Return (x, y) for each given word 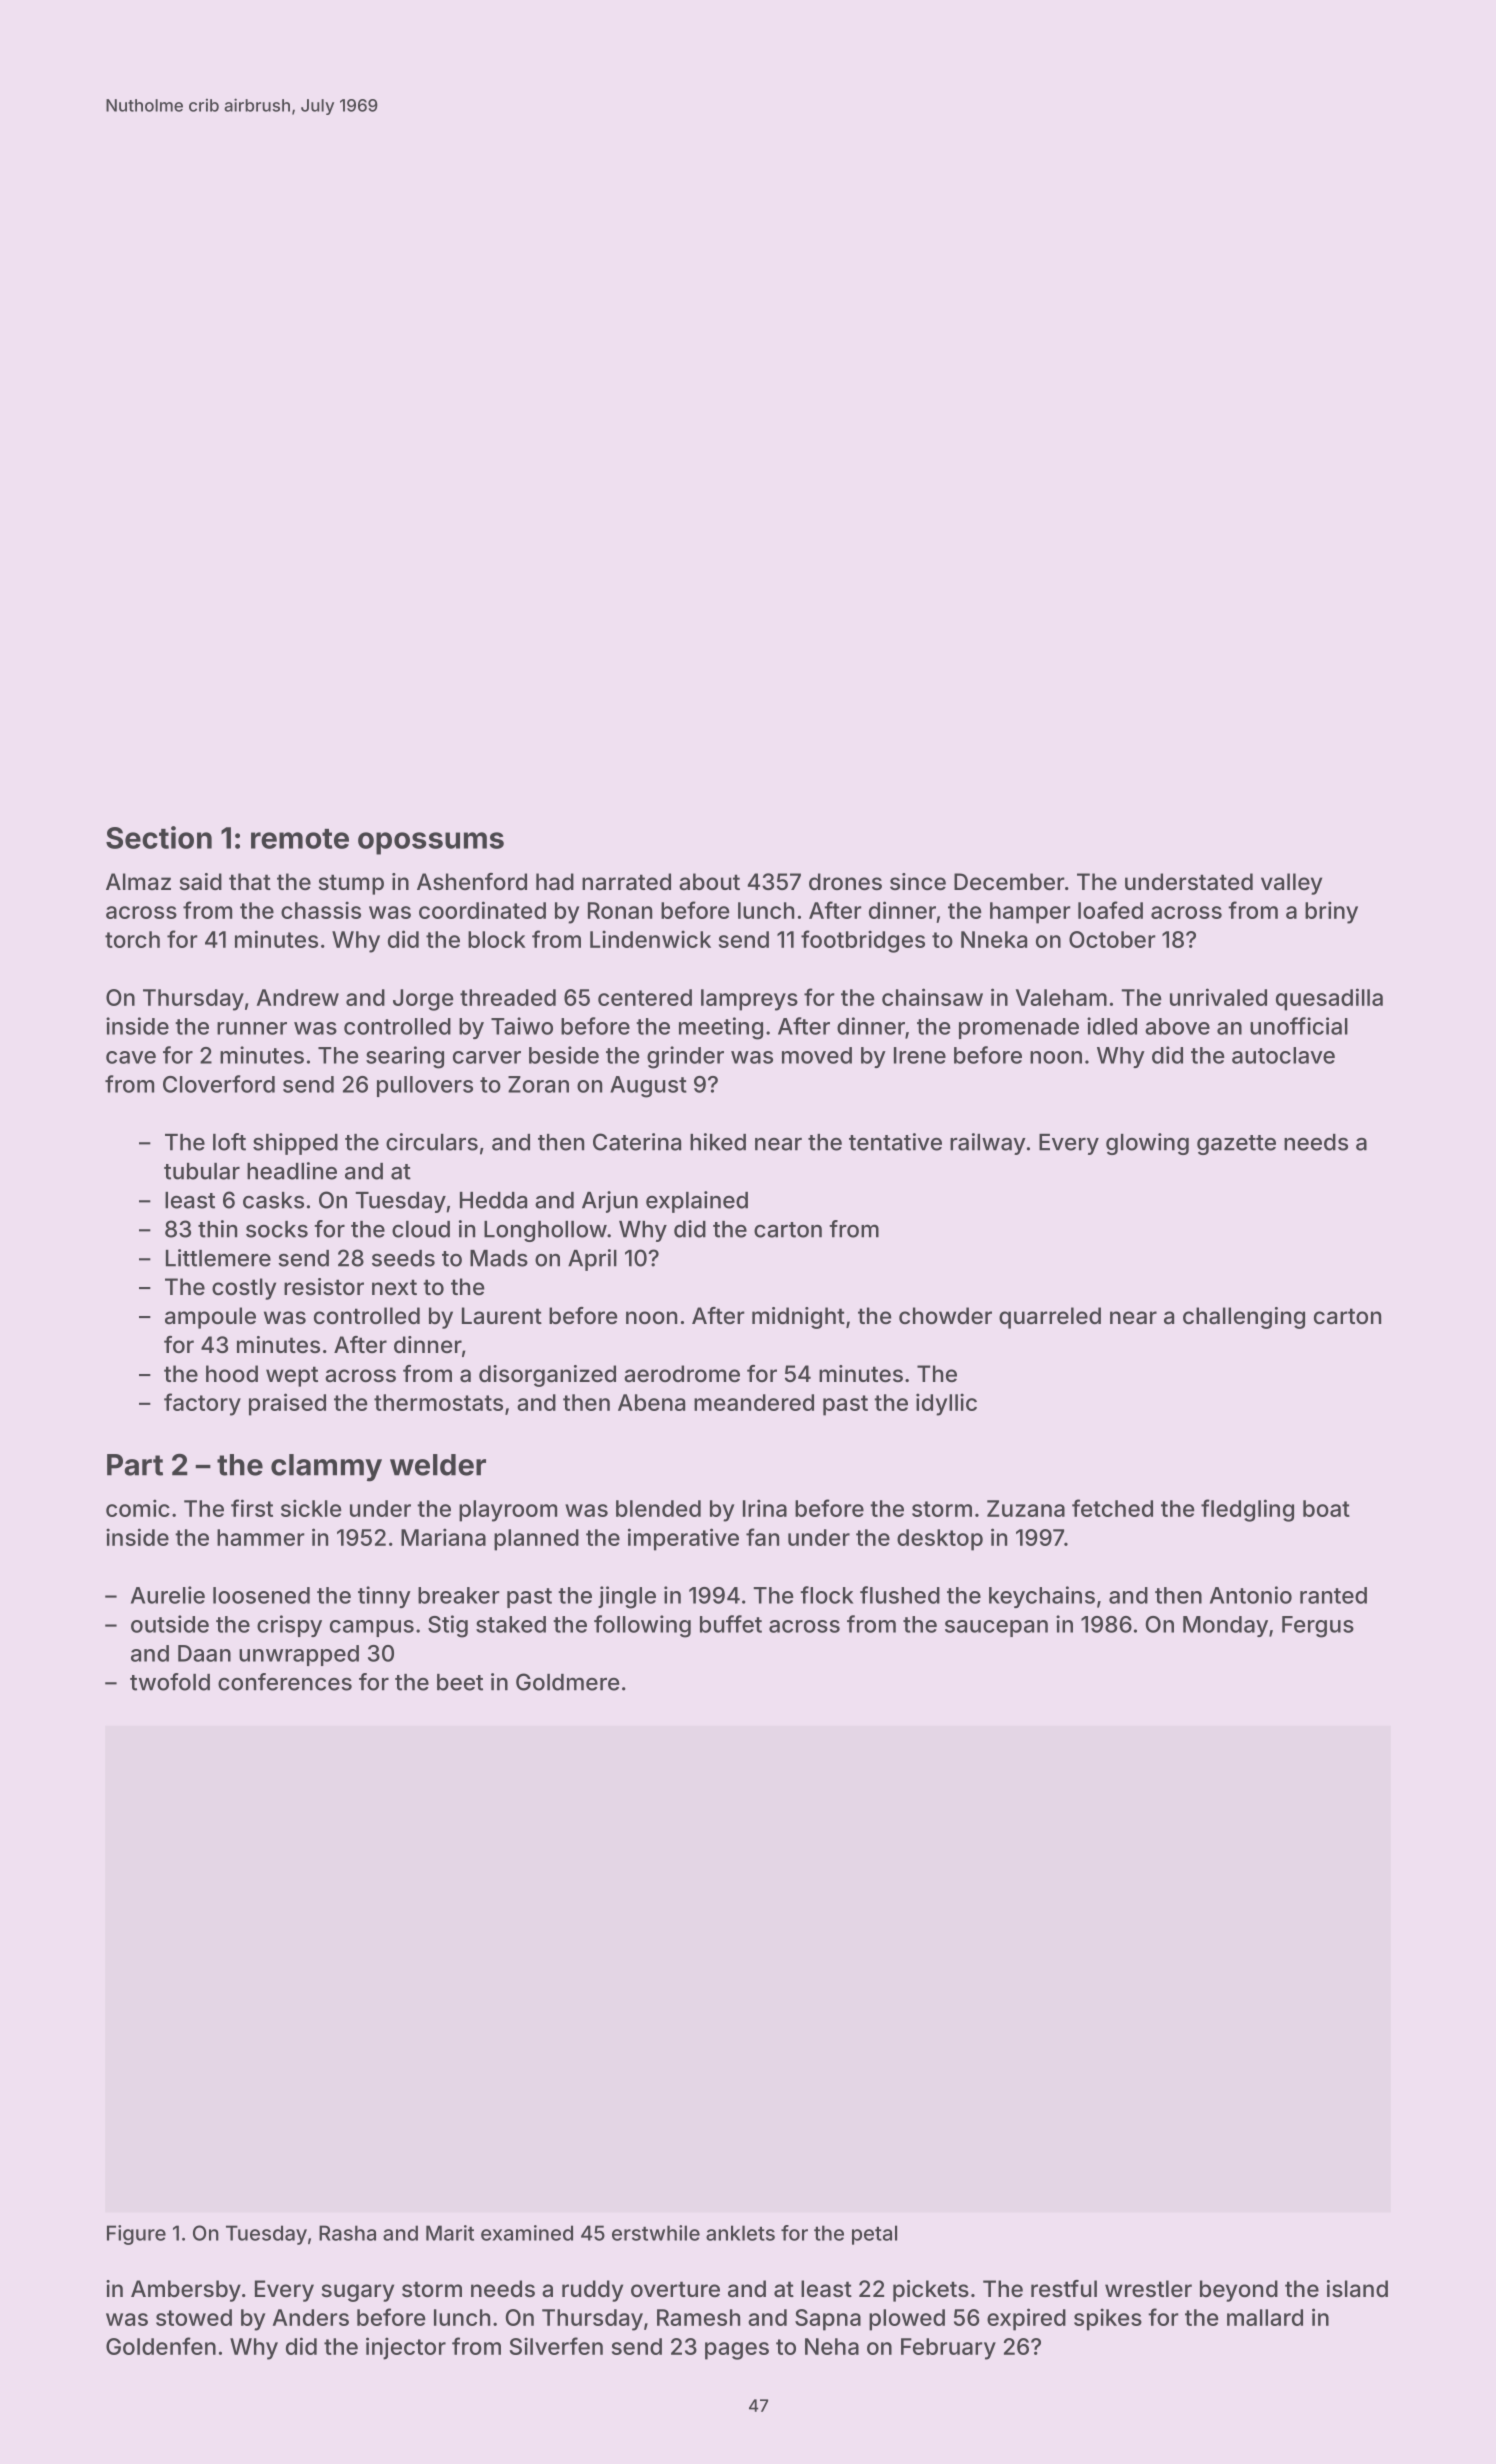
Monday (1225, 1626)
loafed (1110, 910)
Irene (920, 1055)
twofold (170, 1682)
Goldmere (567, 1682)
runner (252, 1028)
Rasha (347, 2233)
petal (874, 2235)
